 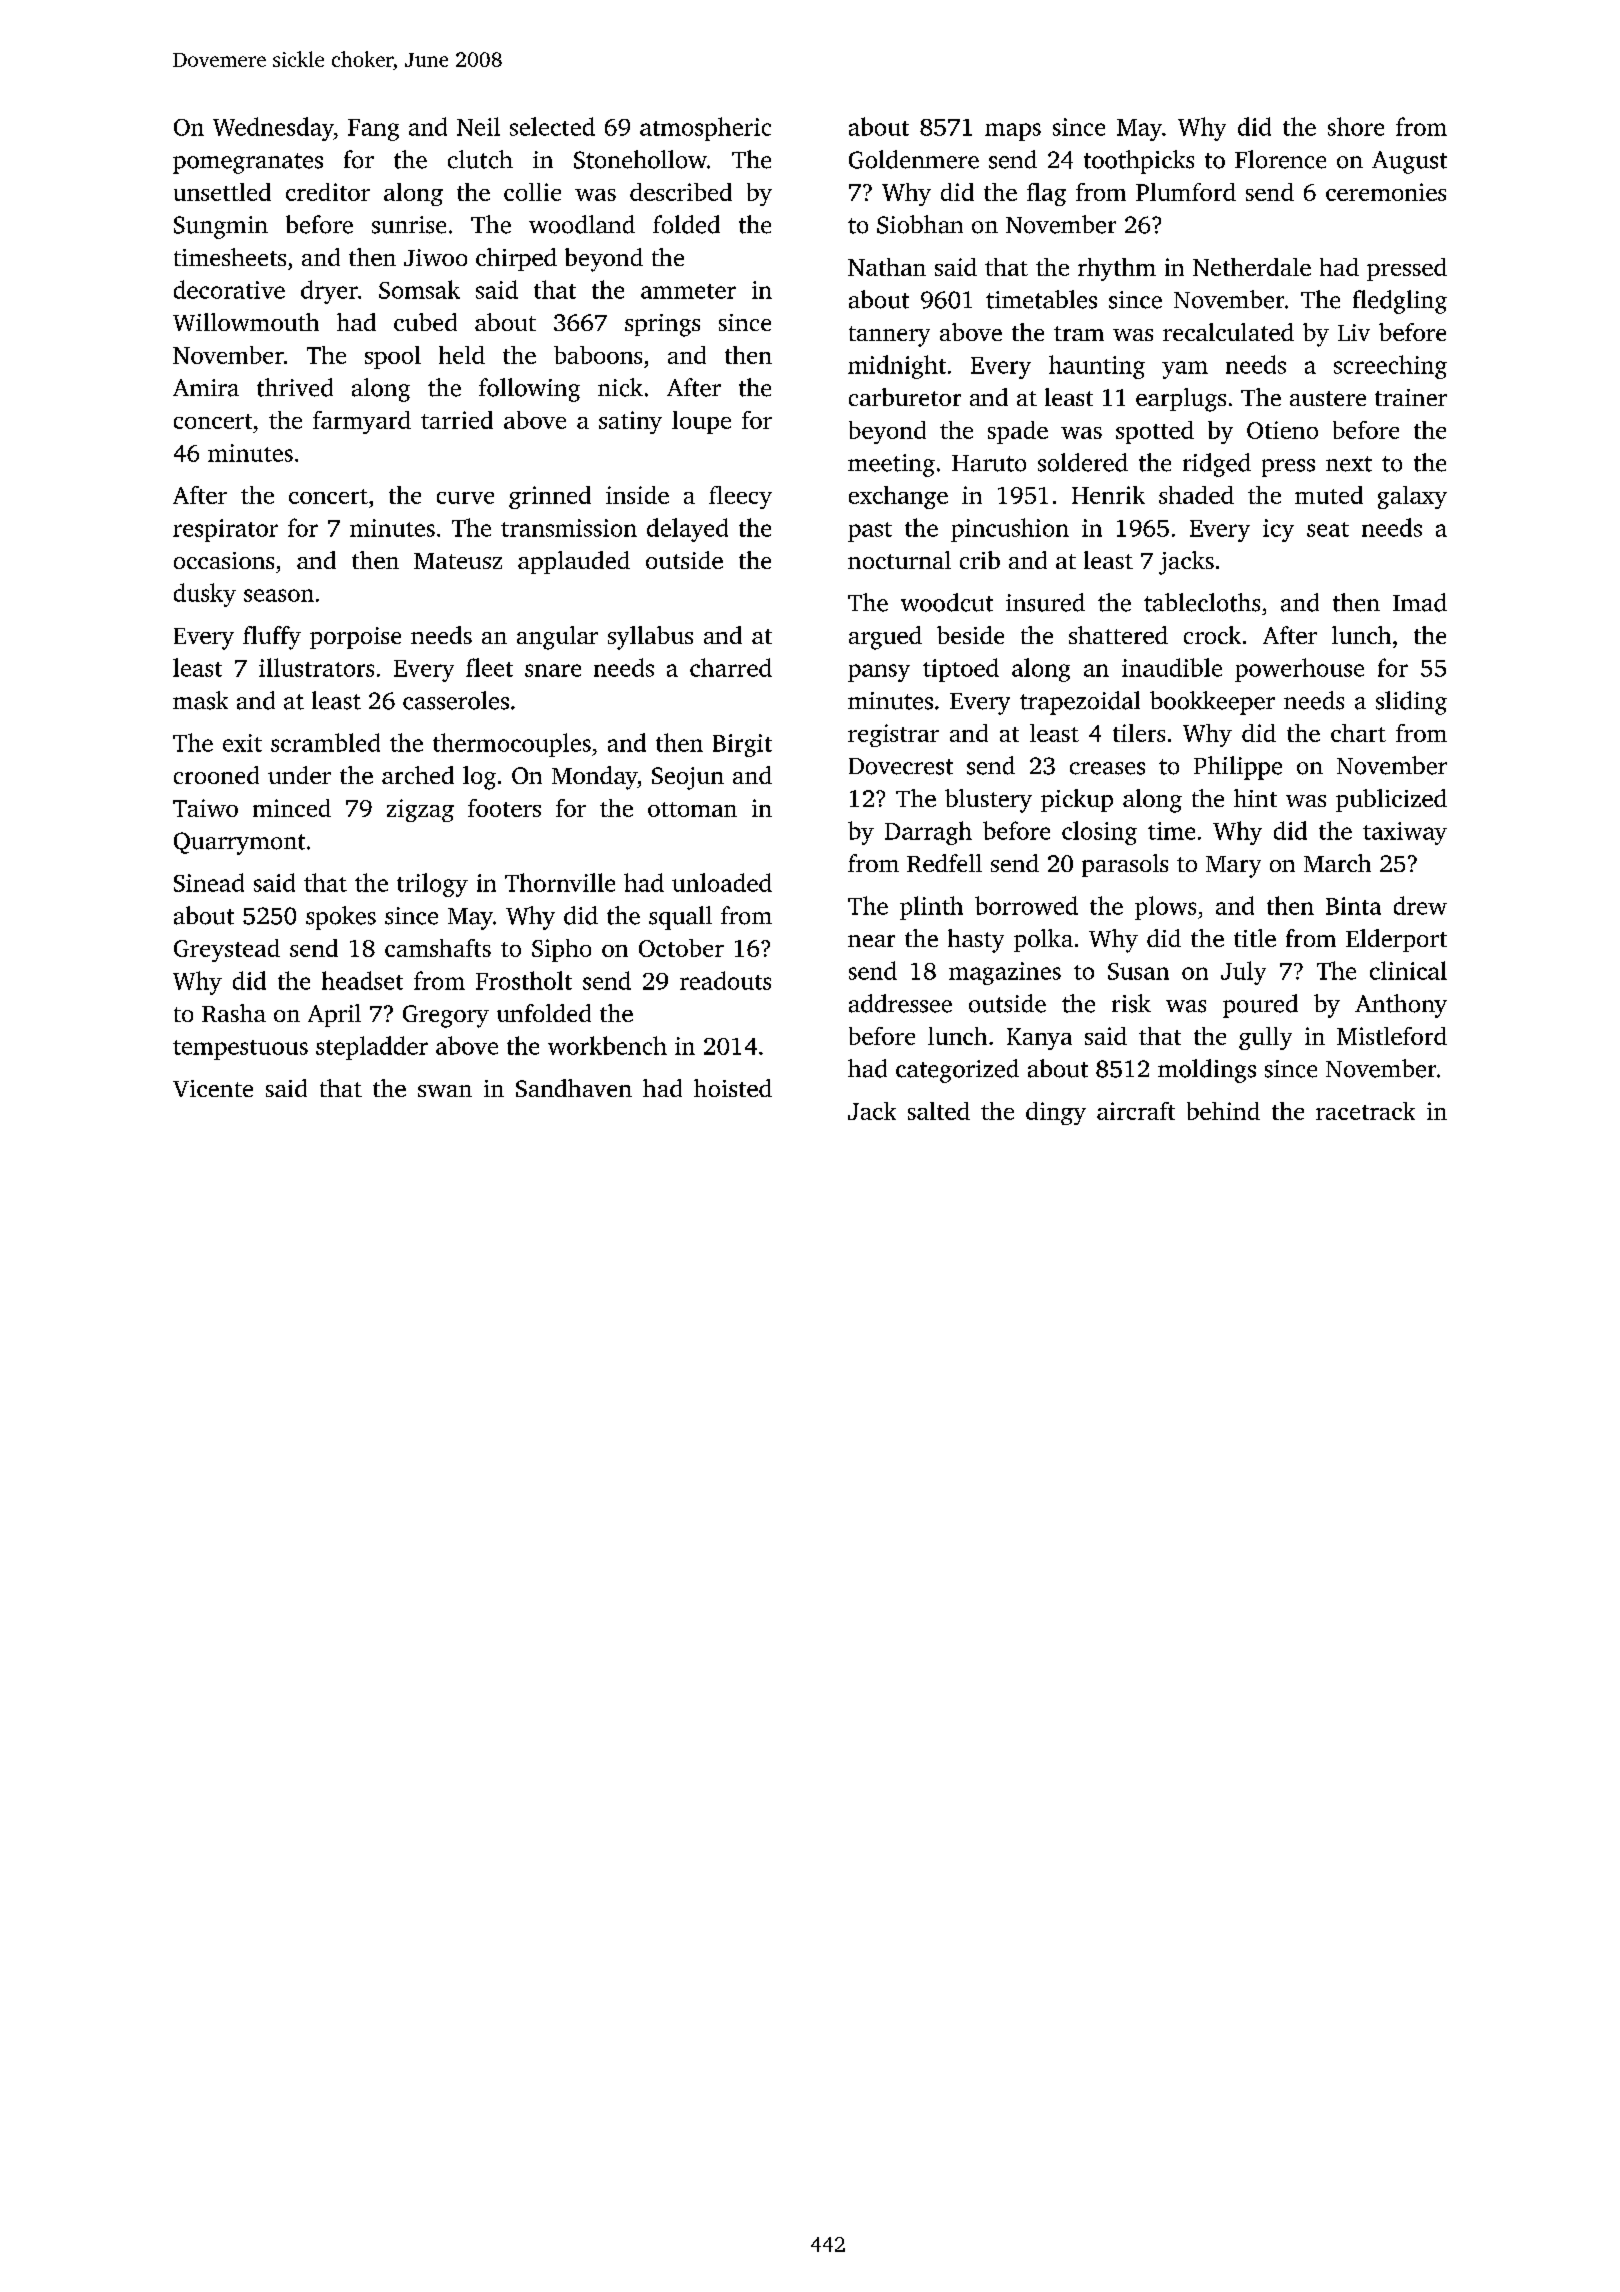 I want to click on atmospheric, so click(x=705, y=129).
